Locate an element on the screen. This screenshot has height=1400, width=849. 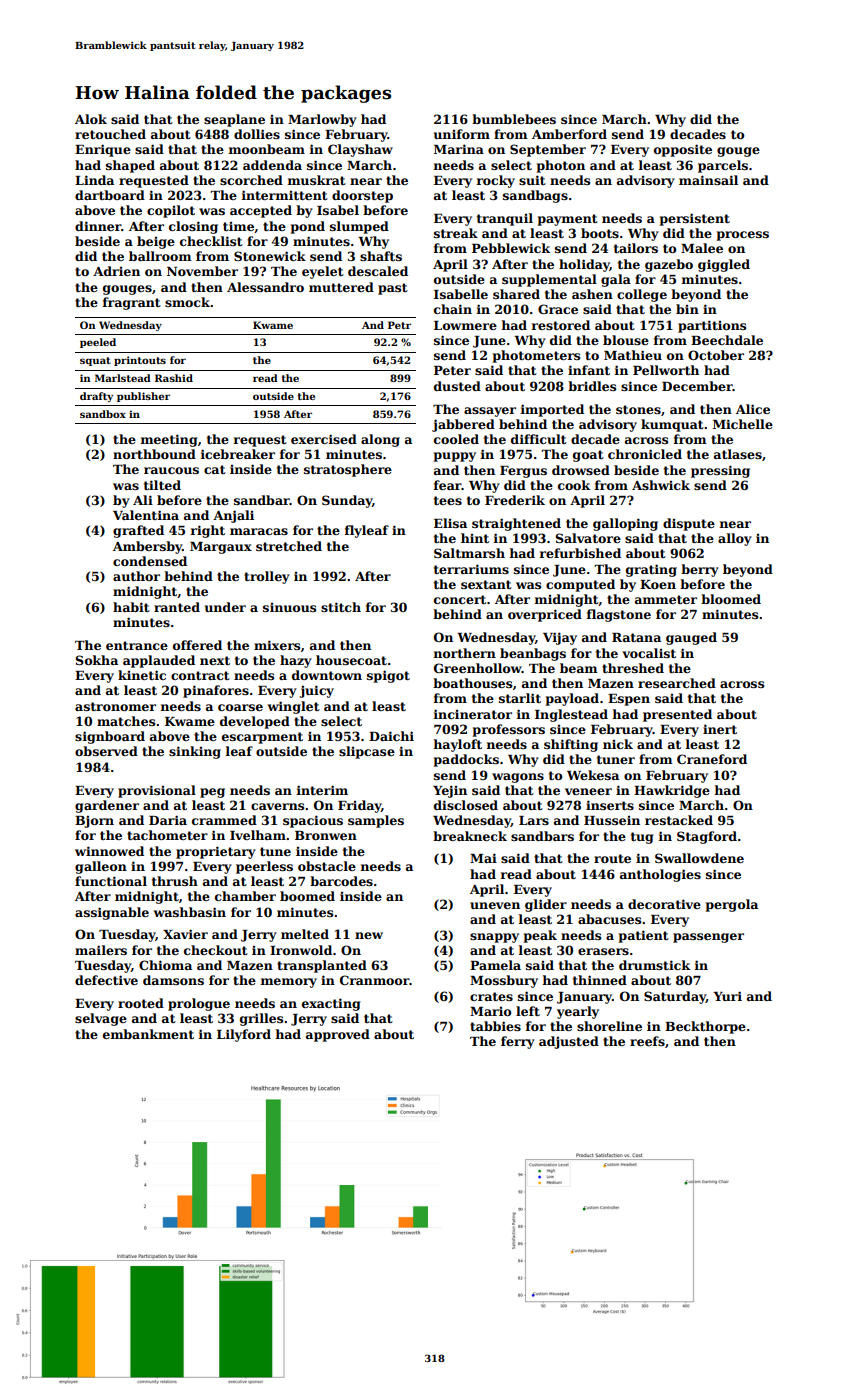
checklist is located at coordinates (211, 241).
